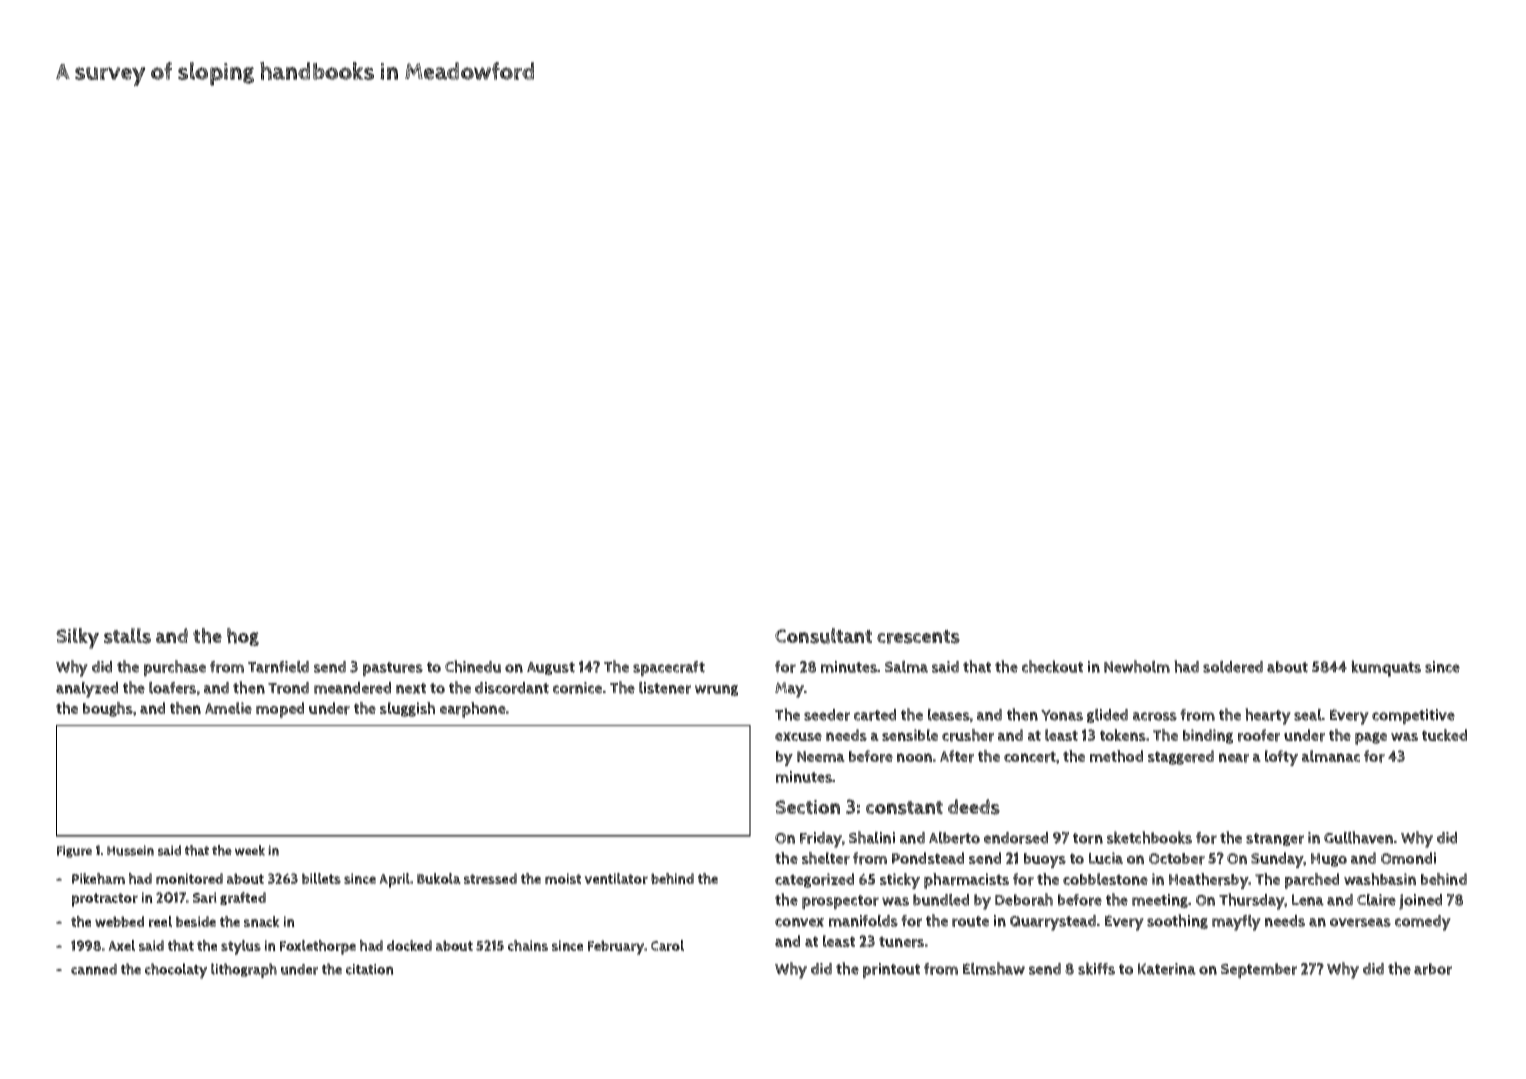 The width and height of the screenshot is (1526, 1079). What do you see at coordinates (891, 971) in the screenshot?
I see `printout` at bounding box center [891, 971].
